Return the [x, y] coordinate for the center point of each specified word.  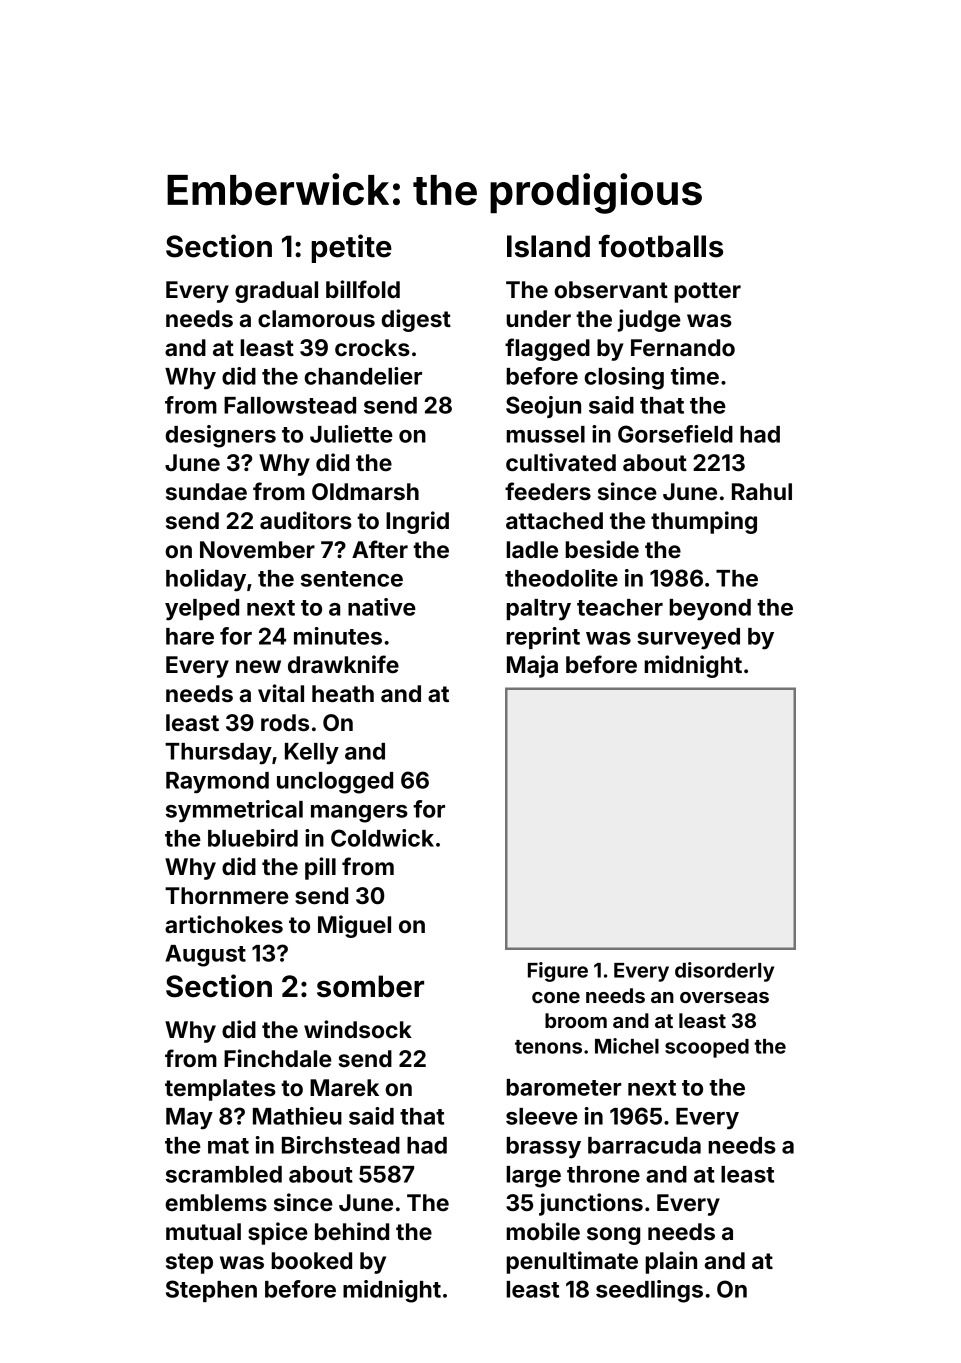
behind [352, 1231]
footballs [661, 246]
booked [311, 1260]
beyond [710, 610]
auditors [306, 520]
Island [548, 246]
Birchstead [341, 1145]
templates [220, 1090]
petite [352, 248]
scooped [707, 1048]
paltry [538, 610]
